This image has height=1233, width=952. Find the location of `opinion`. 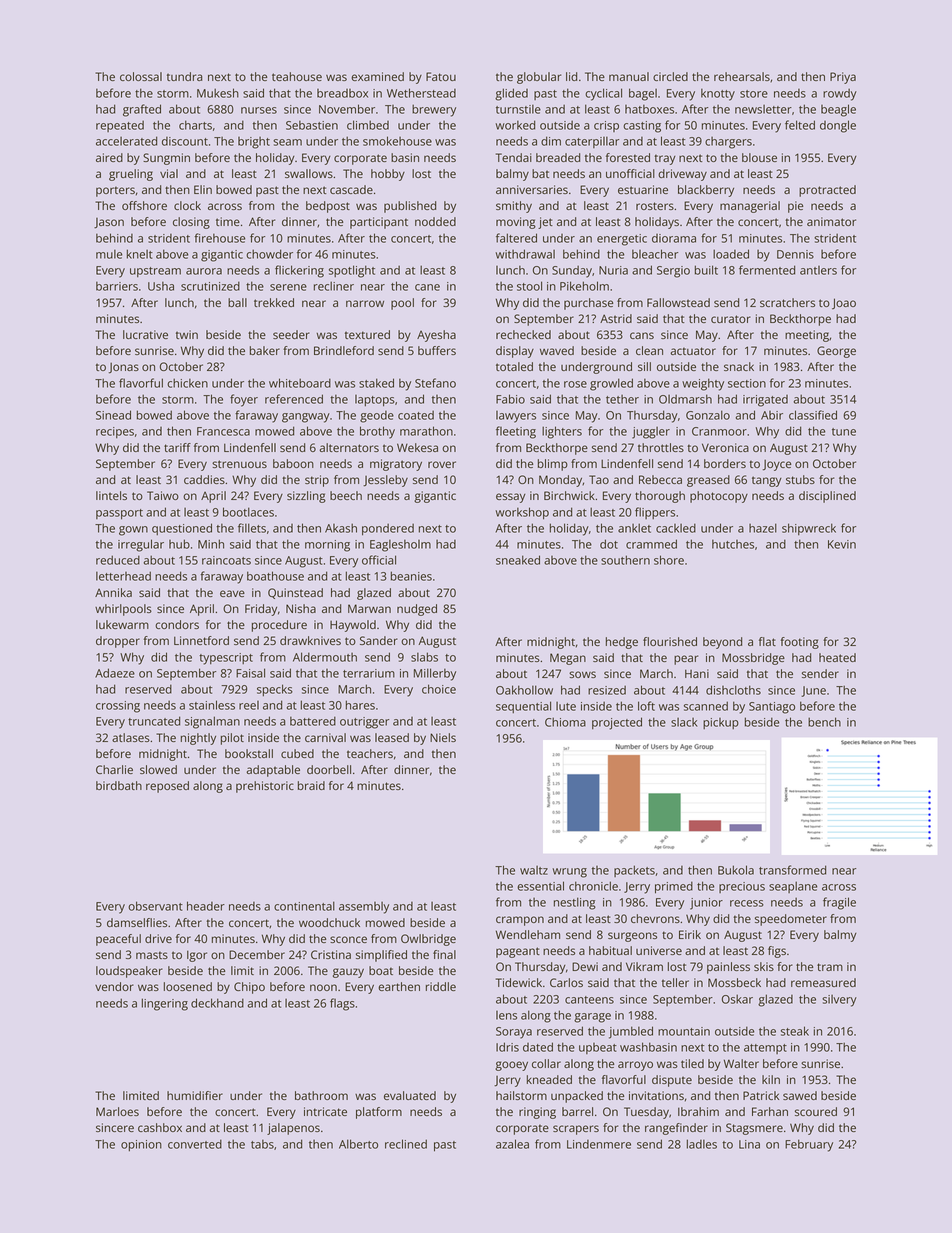

opinion is located at coordinates (141, 1145).
